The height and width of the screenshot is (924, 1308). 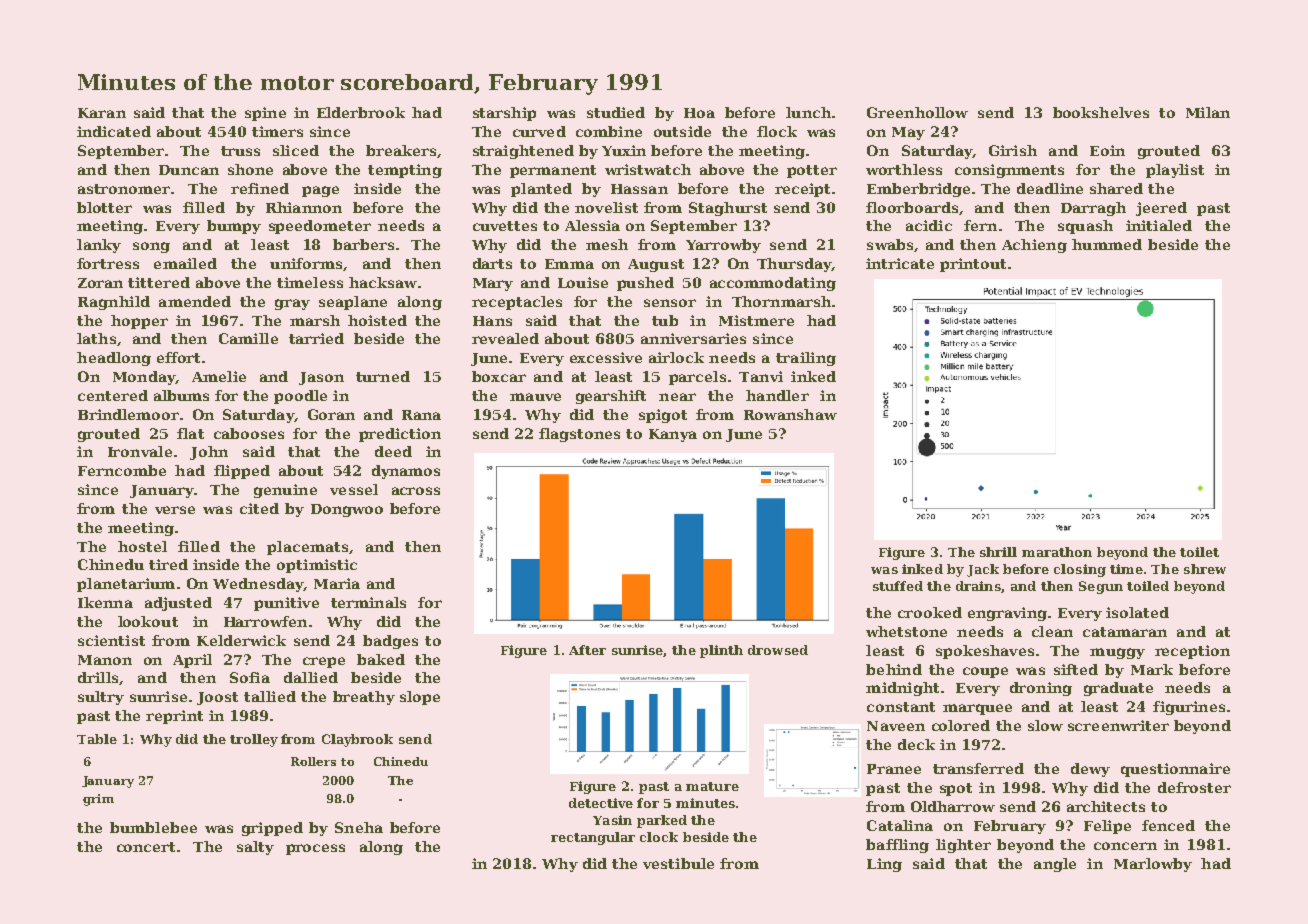 I want to click on playlist, so click(x=1175, y=171).
